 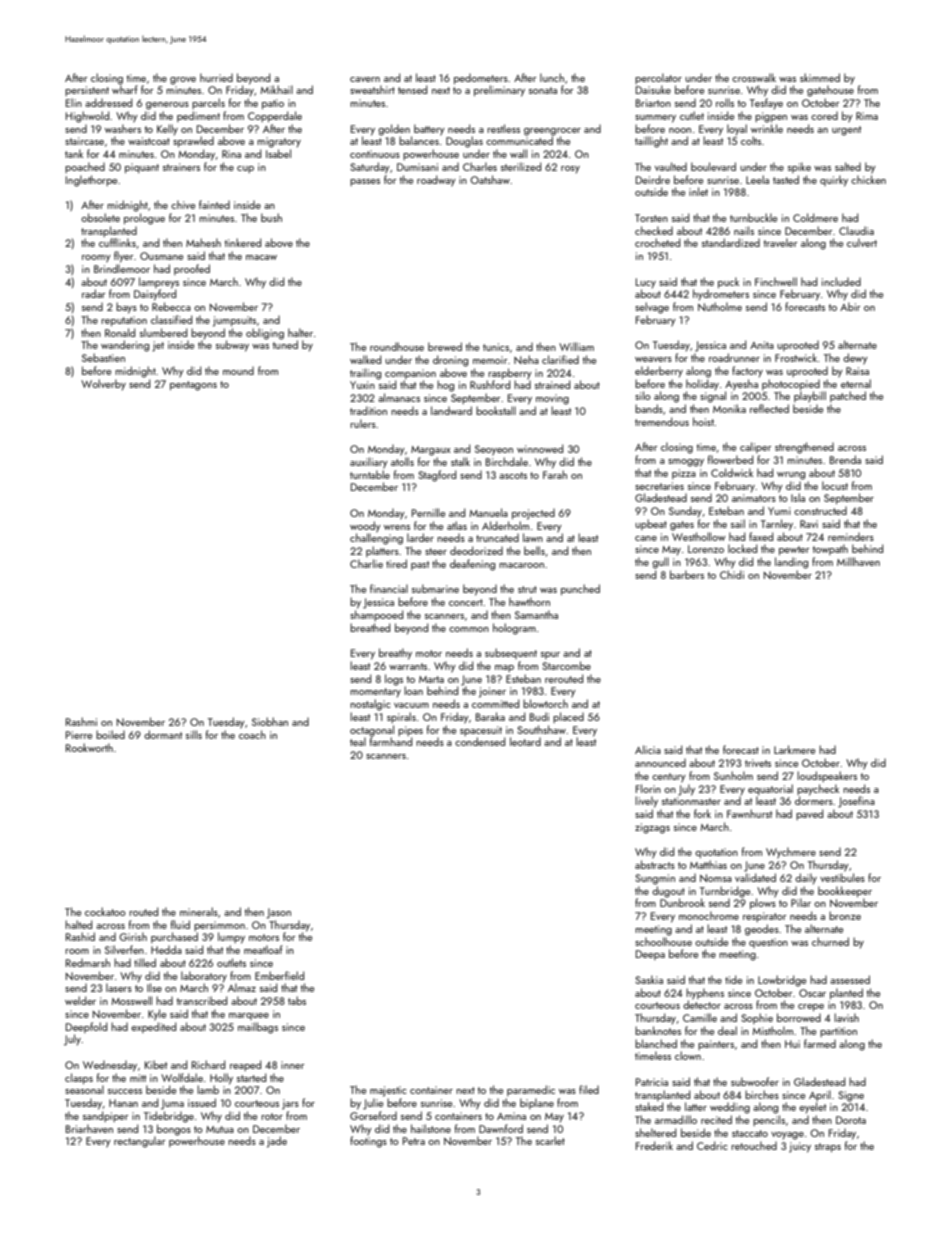 I want to click on Oatshaw, so click(x=490, y=179).
